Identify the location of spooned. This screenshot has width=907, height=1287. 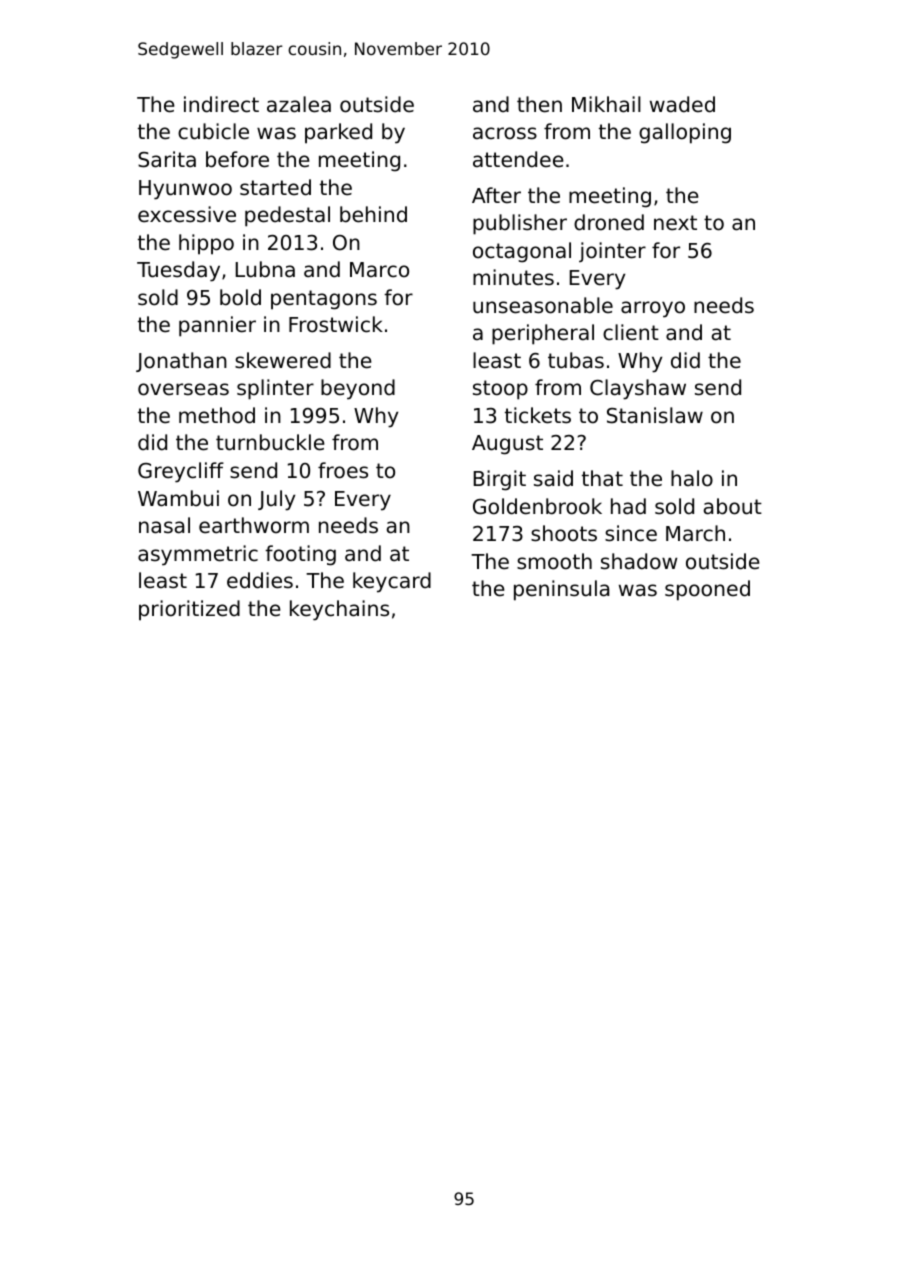
(707, 590).
